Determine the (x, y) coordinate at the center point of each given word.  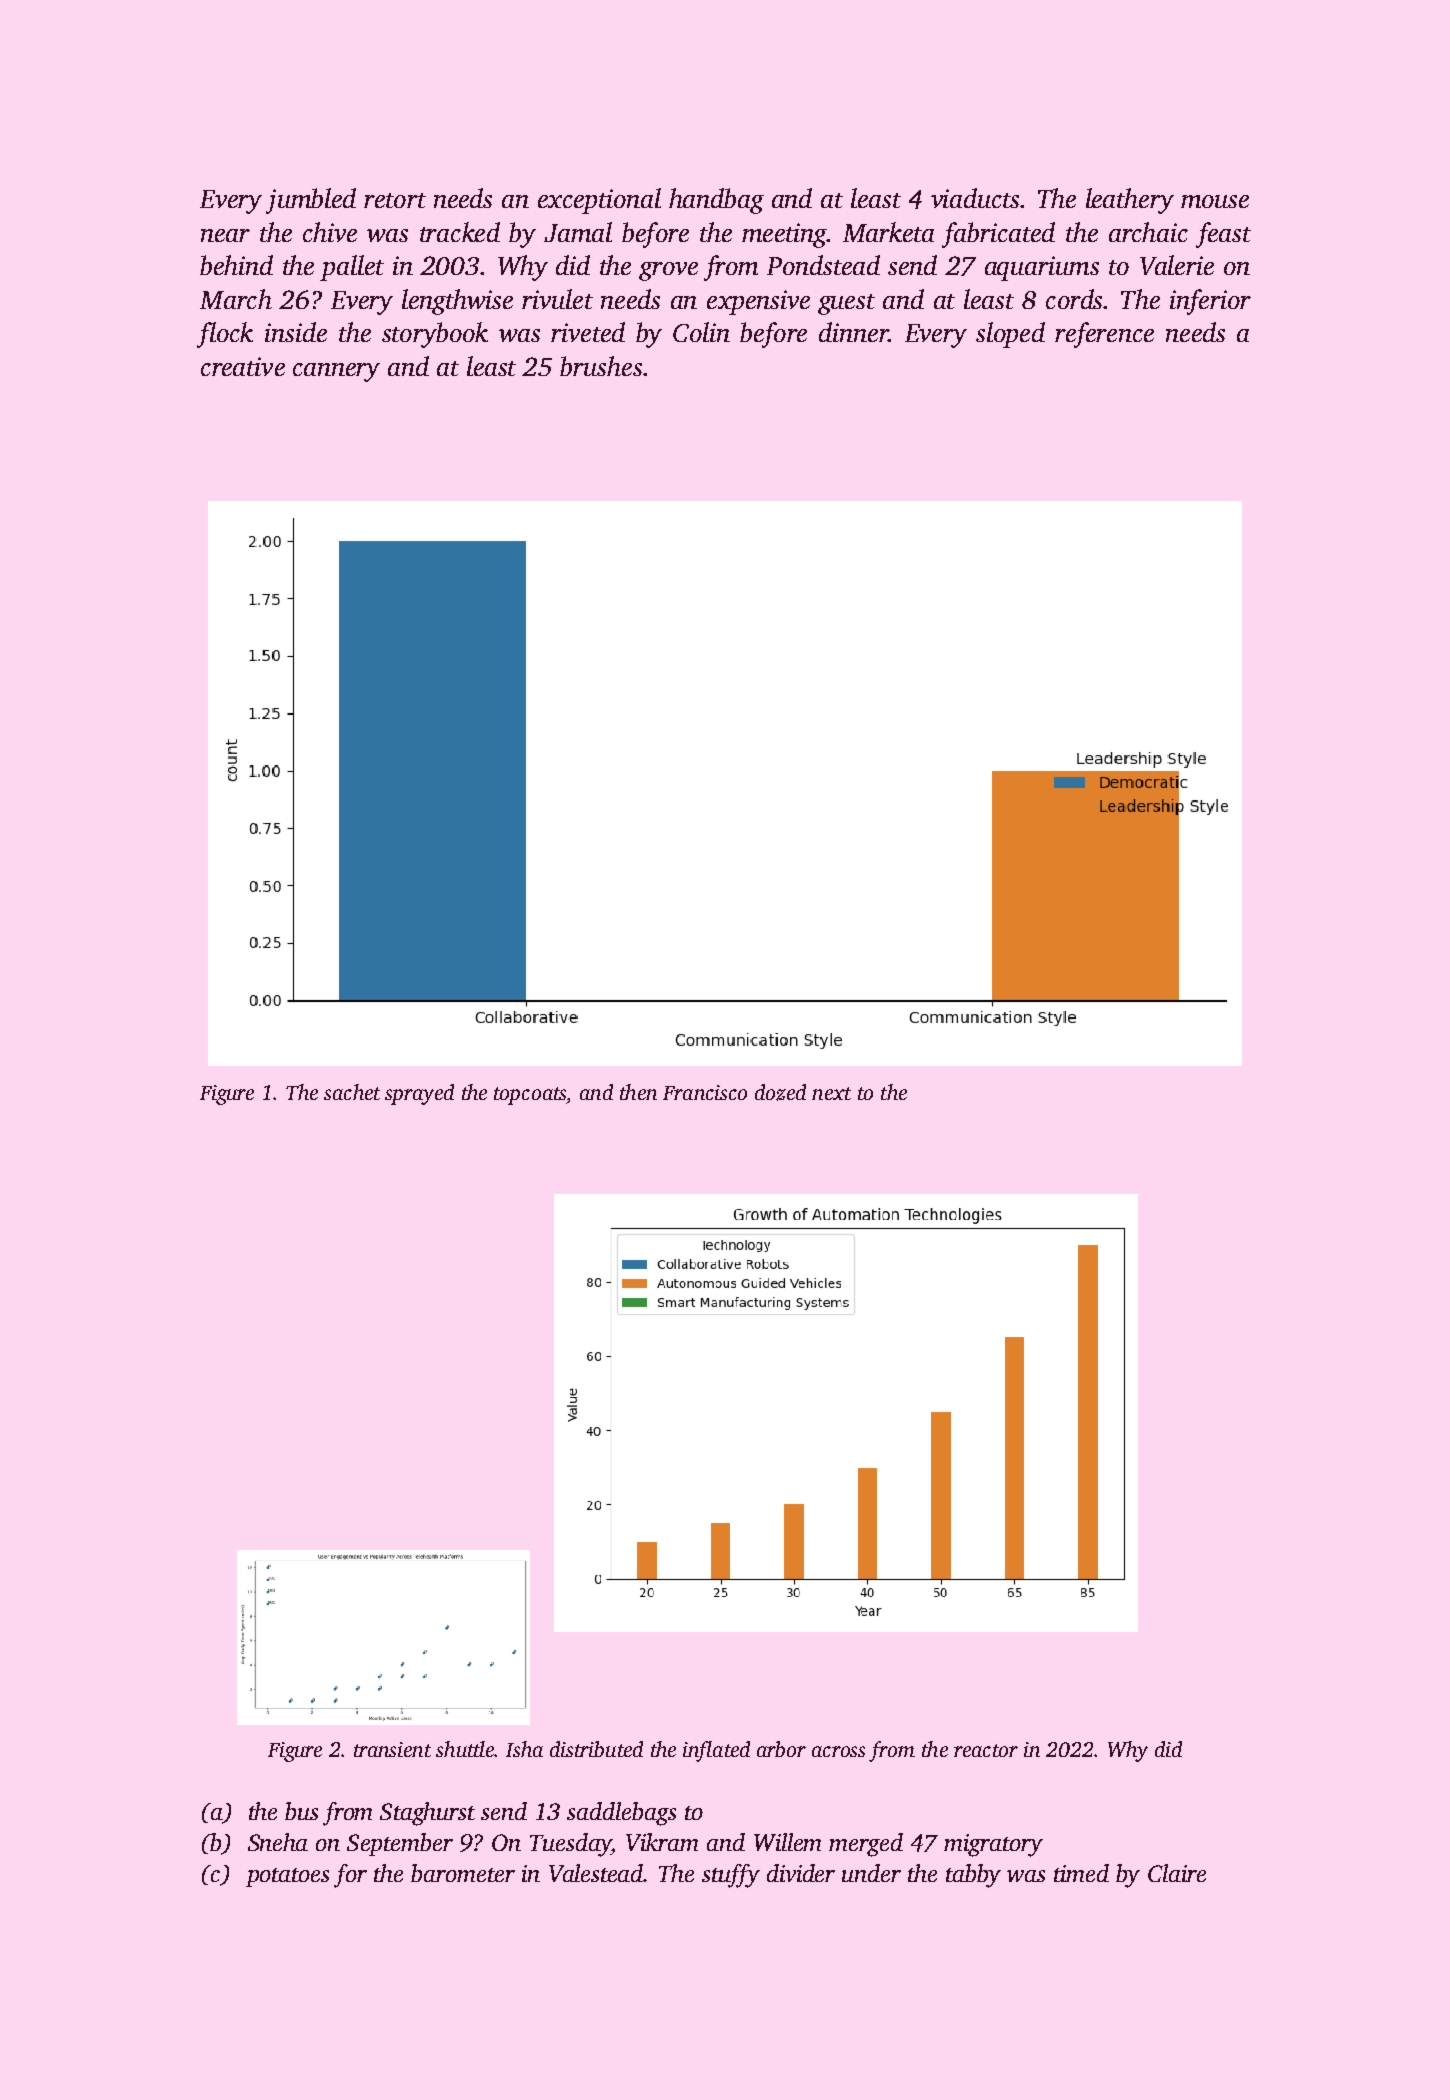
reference (1104, 335)
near (225, 235)
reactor (986, 1750)
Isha (524, 1749)
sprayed (419, 1094)
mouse (1215, 201)
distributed (596, 1749)
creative (243, 366)
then (638, 1092)
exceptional (599, 201)
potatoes (287, 1877)
